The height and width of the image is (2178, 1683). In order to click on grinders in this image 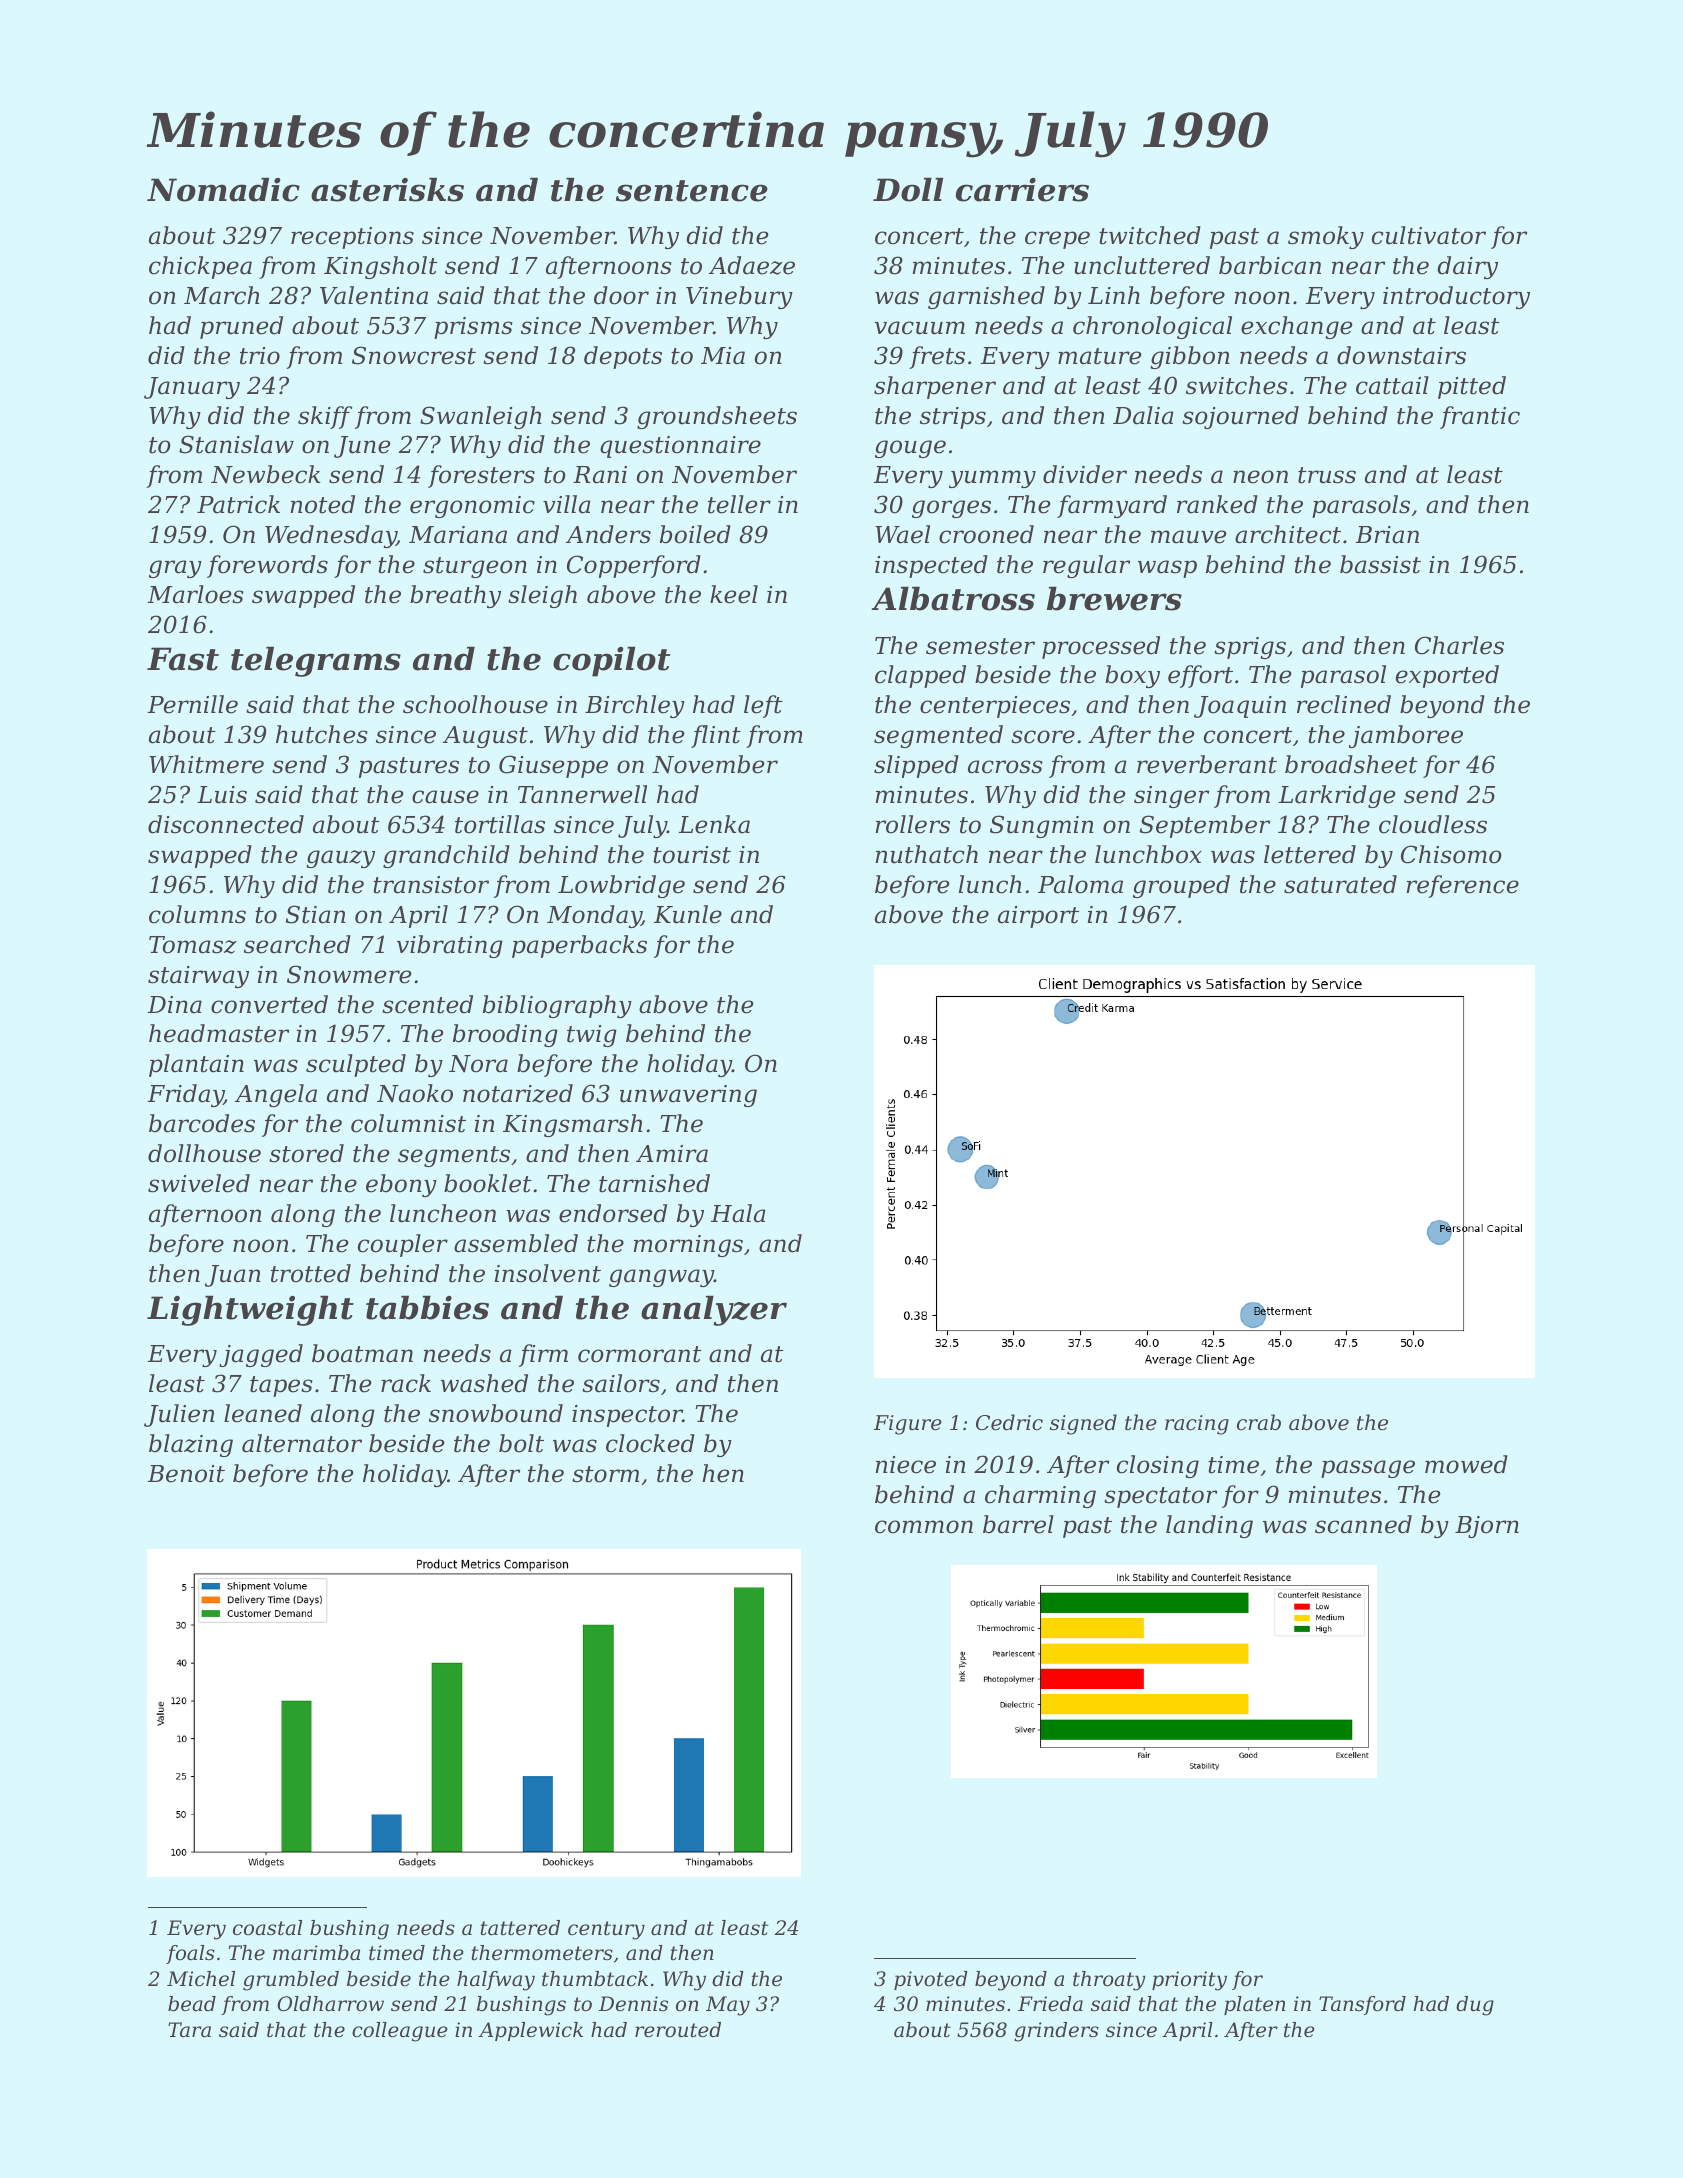, I will do `click(1056, 2032)`.
